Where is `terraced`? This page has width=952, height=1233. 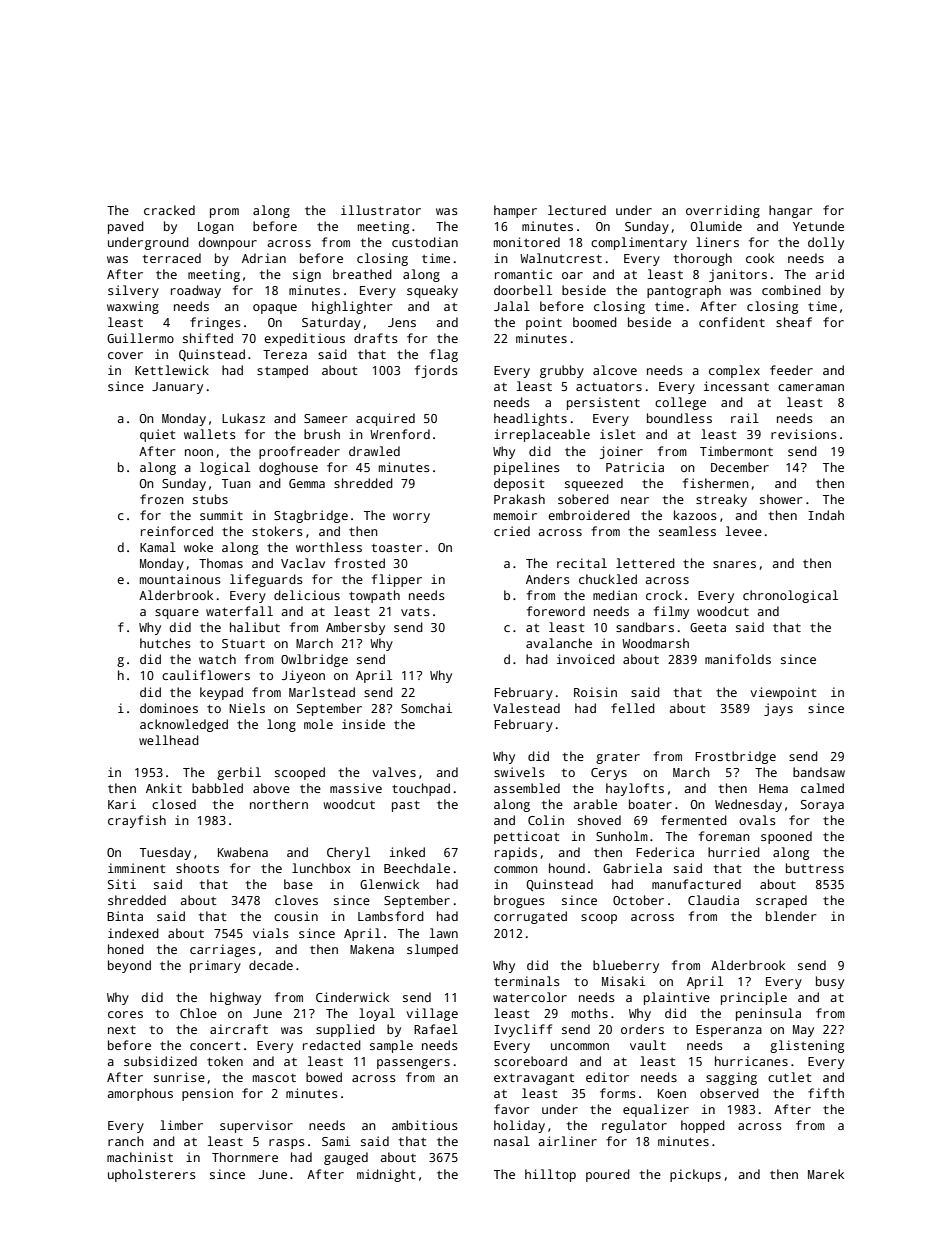 terraced is located at coordinates (172, 258).
